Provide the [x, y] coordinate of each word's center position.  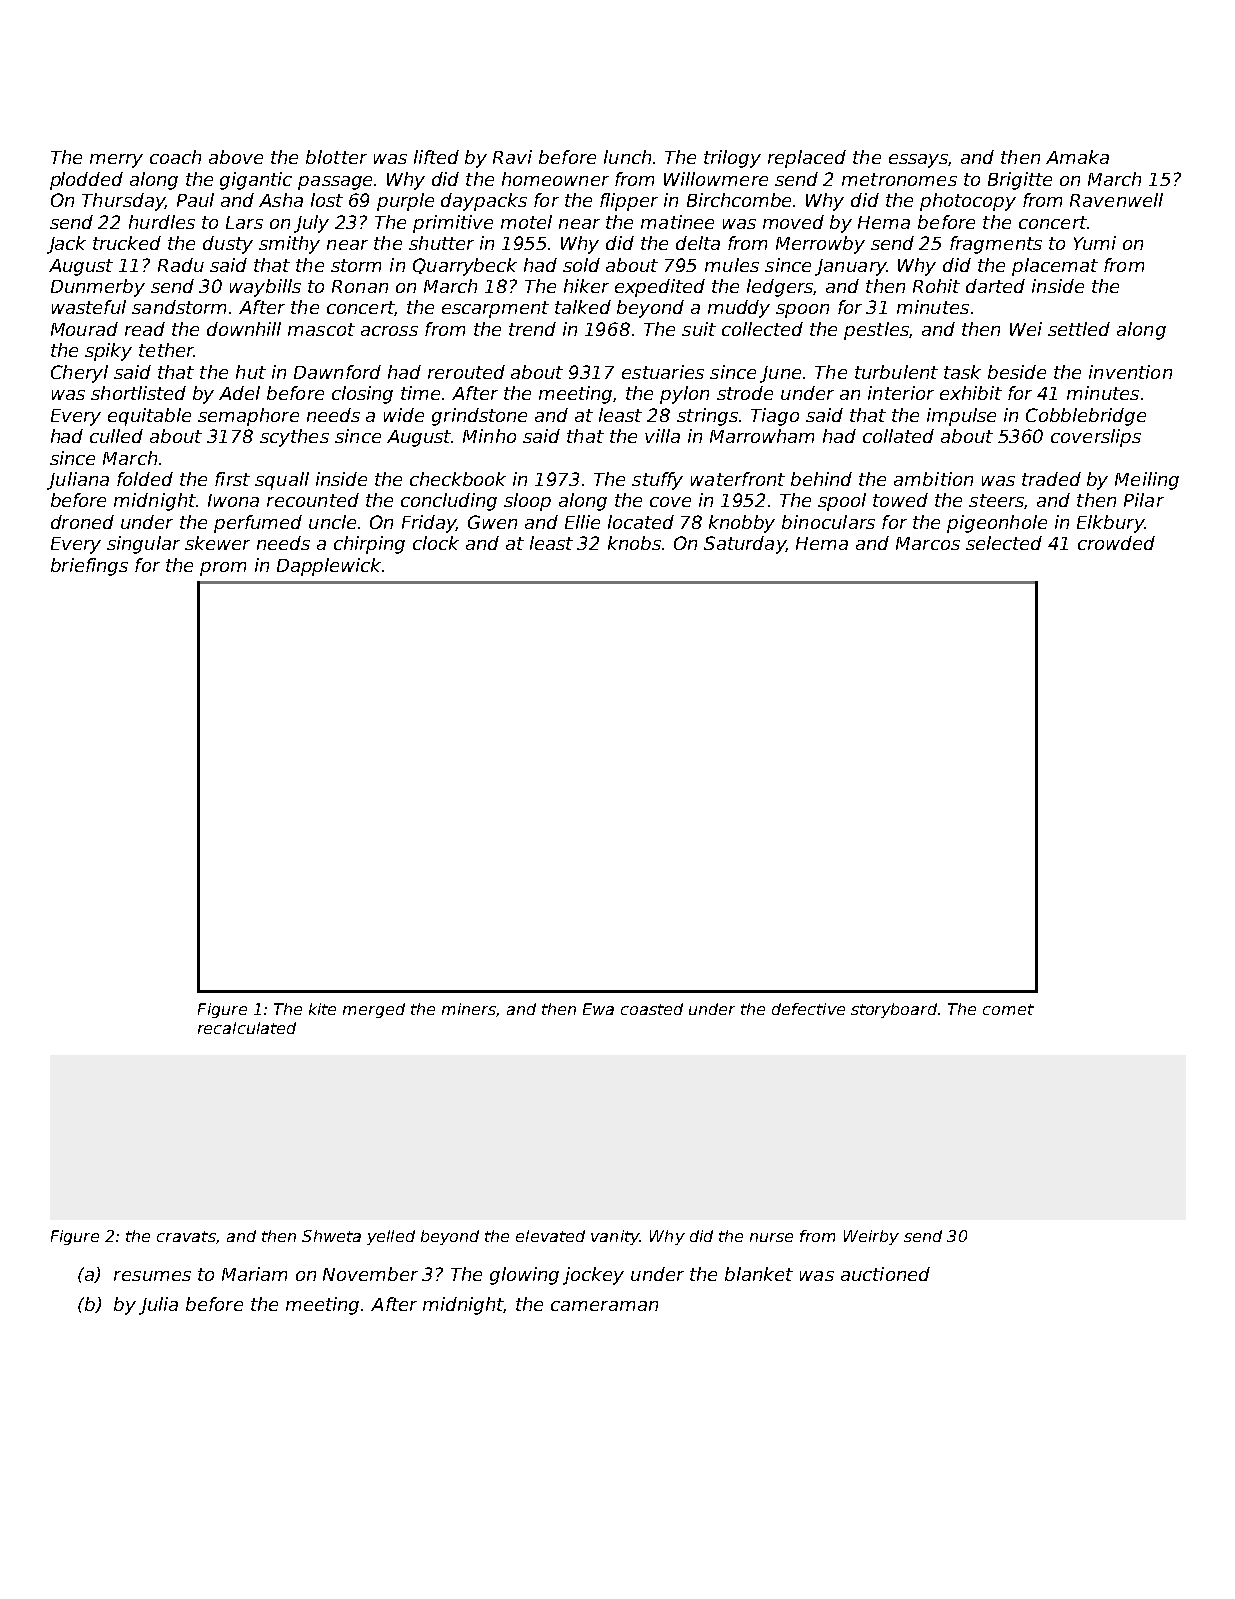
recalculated [247, 1028]
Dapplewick [329, 567]
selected [1004, 543]
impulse [961, 417]
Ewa [598, 1009]
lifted [436, 157]
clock [436, 543]
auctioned [885, 1274]
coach [175, 157]
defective [808, 1009]
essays [919, 161]
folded [145, 479]
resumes [152, 1276]
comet [1008, 1009]
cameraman [604, 1306]
